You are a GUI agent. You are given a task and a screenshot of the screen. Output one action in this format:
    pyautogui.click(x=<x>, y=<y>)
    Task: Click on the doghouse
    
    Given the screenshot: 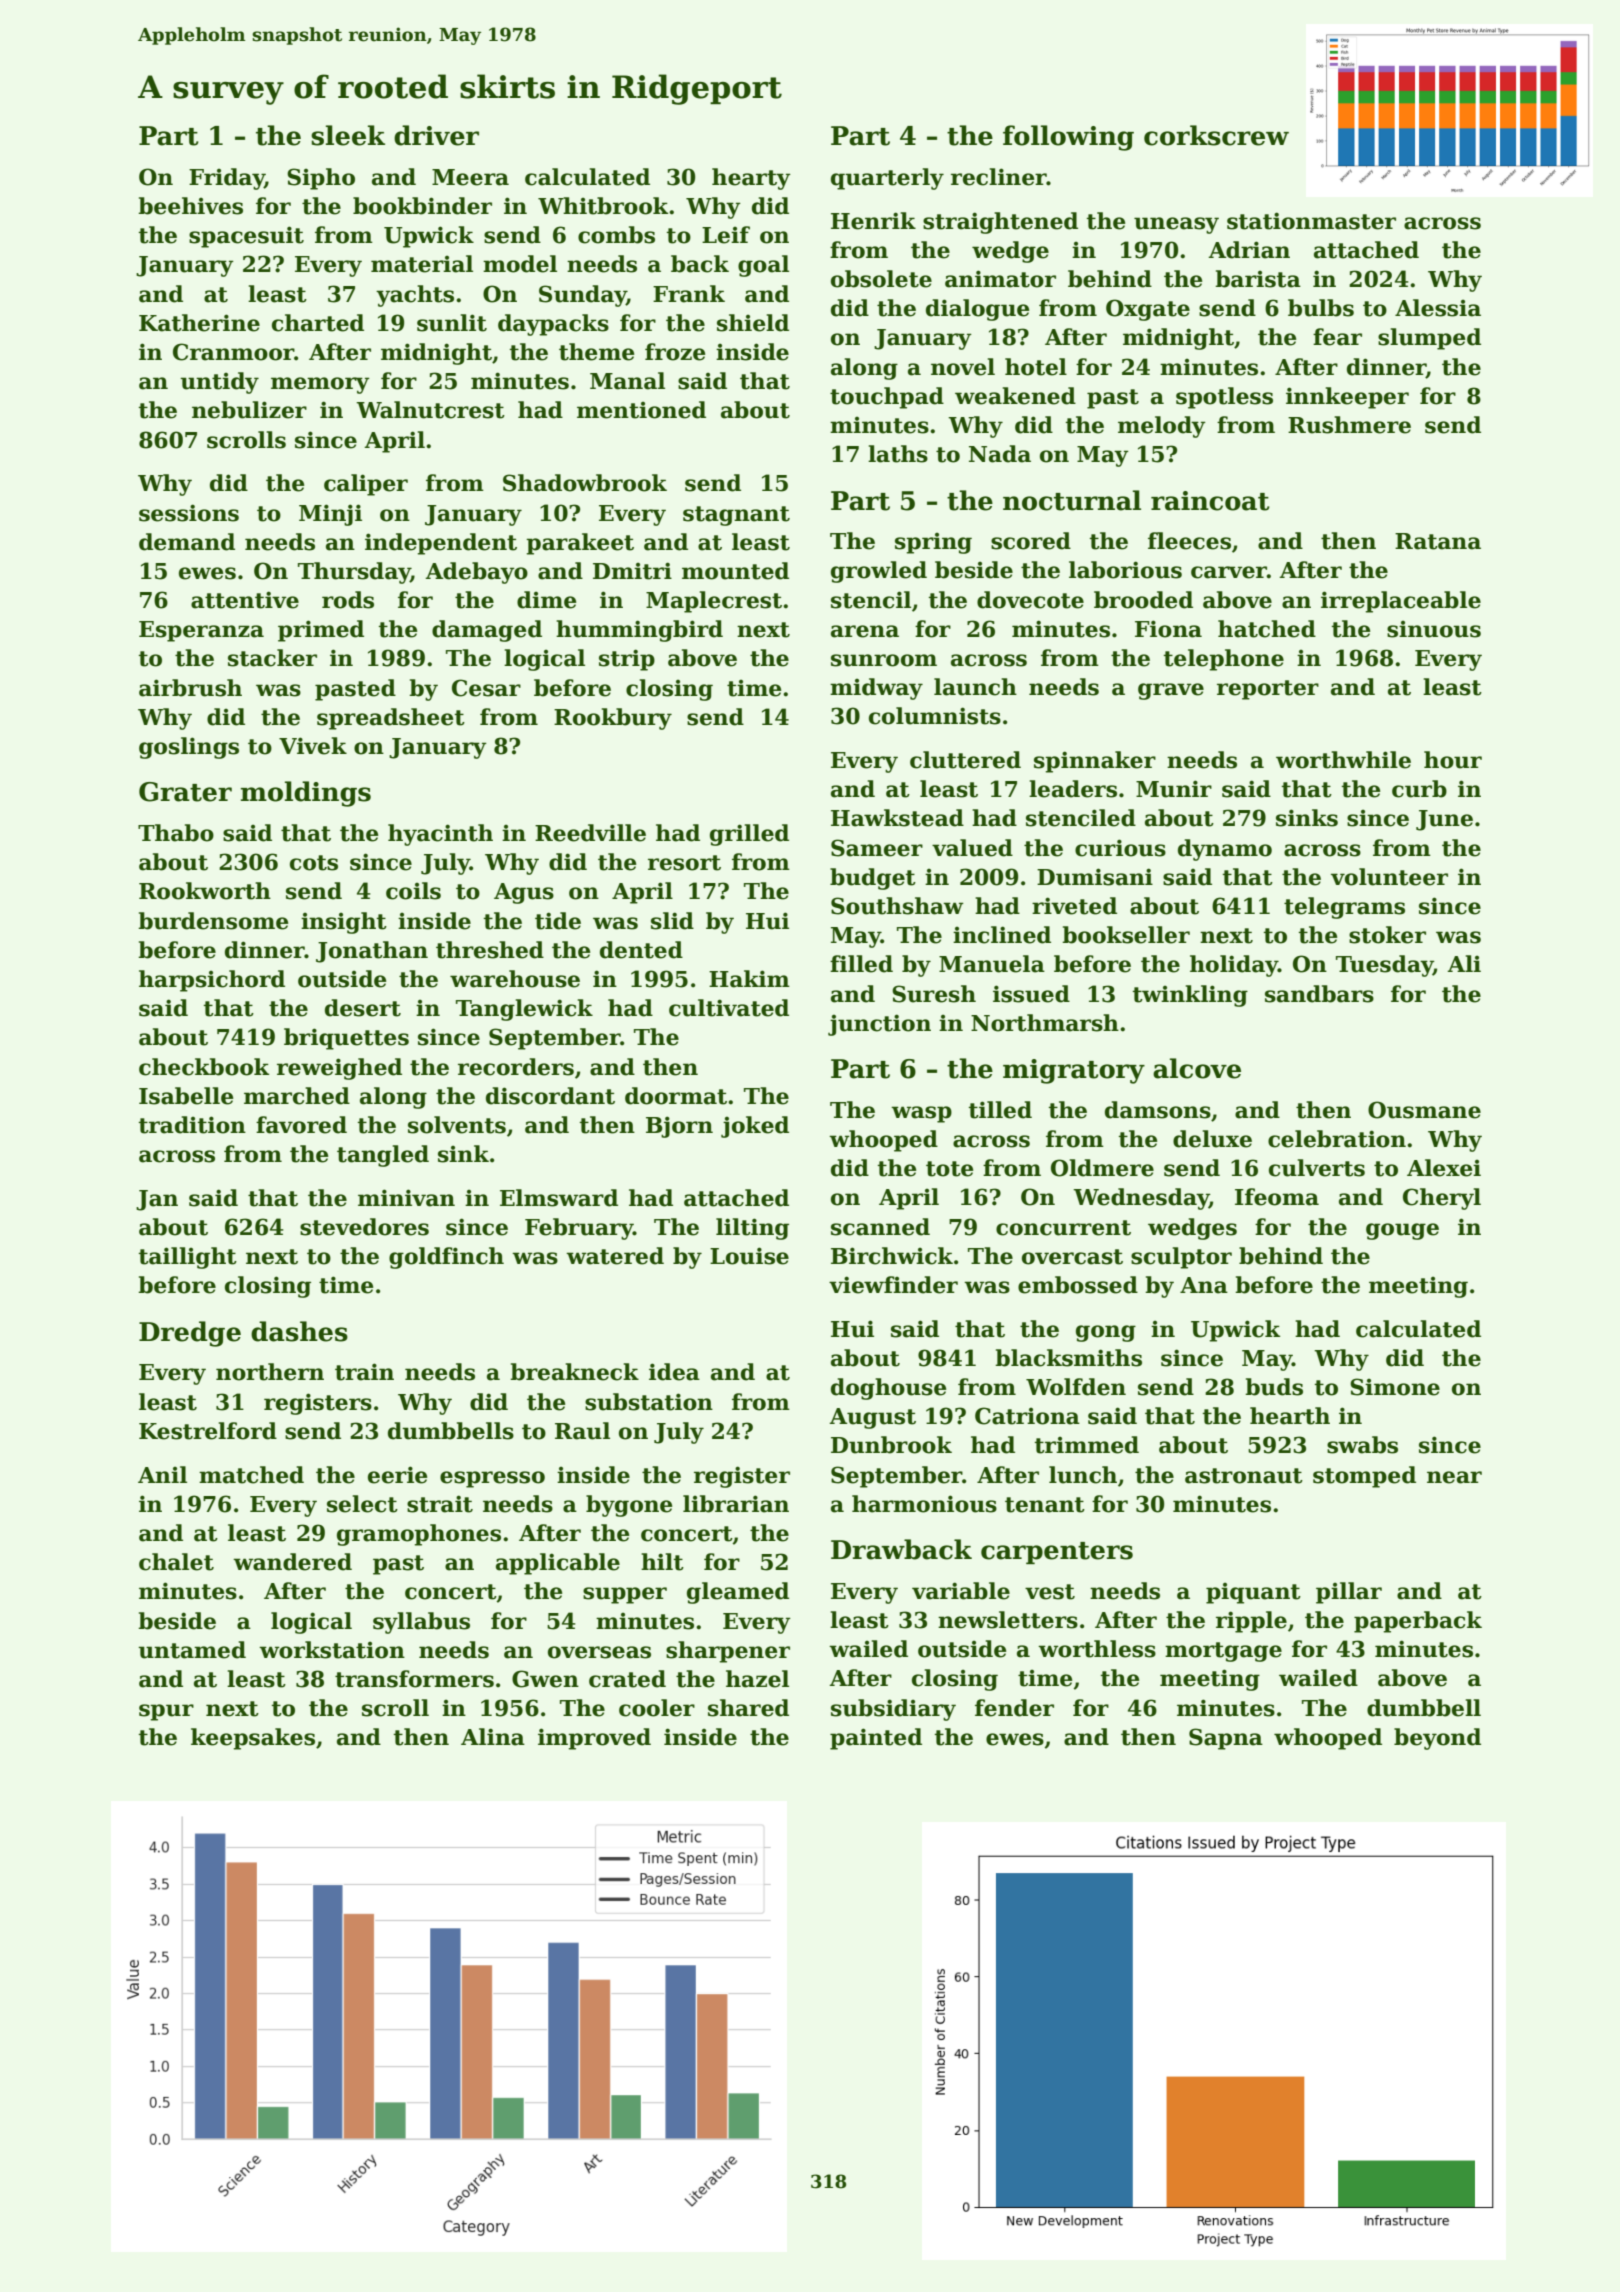 What is the action you would take?
    pyautogui.click(x=888, y=1389)
